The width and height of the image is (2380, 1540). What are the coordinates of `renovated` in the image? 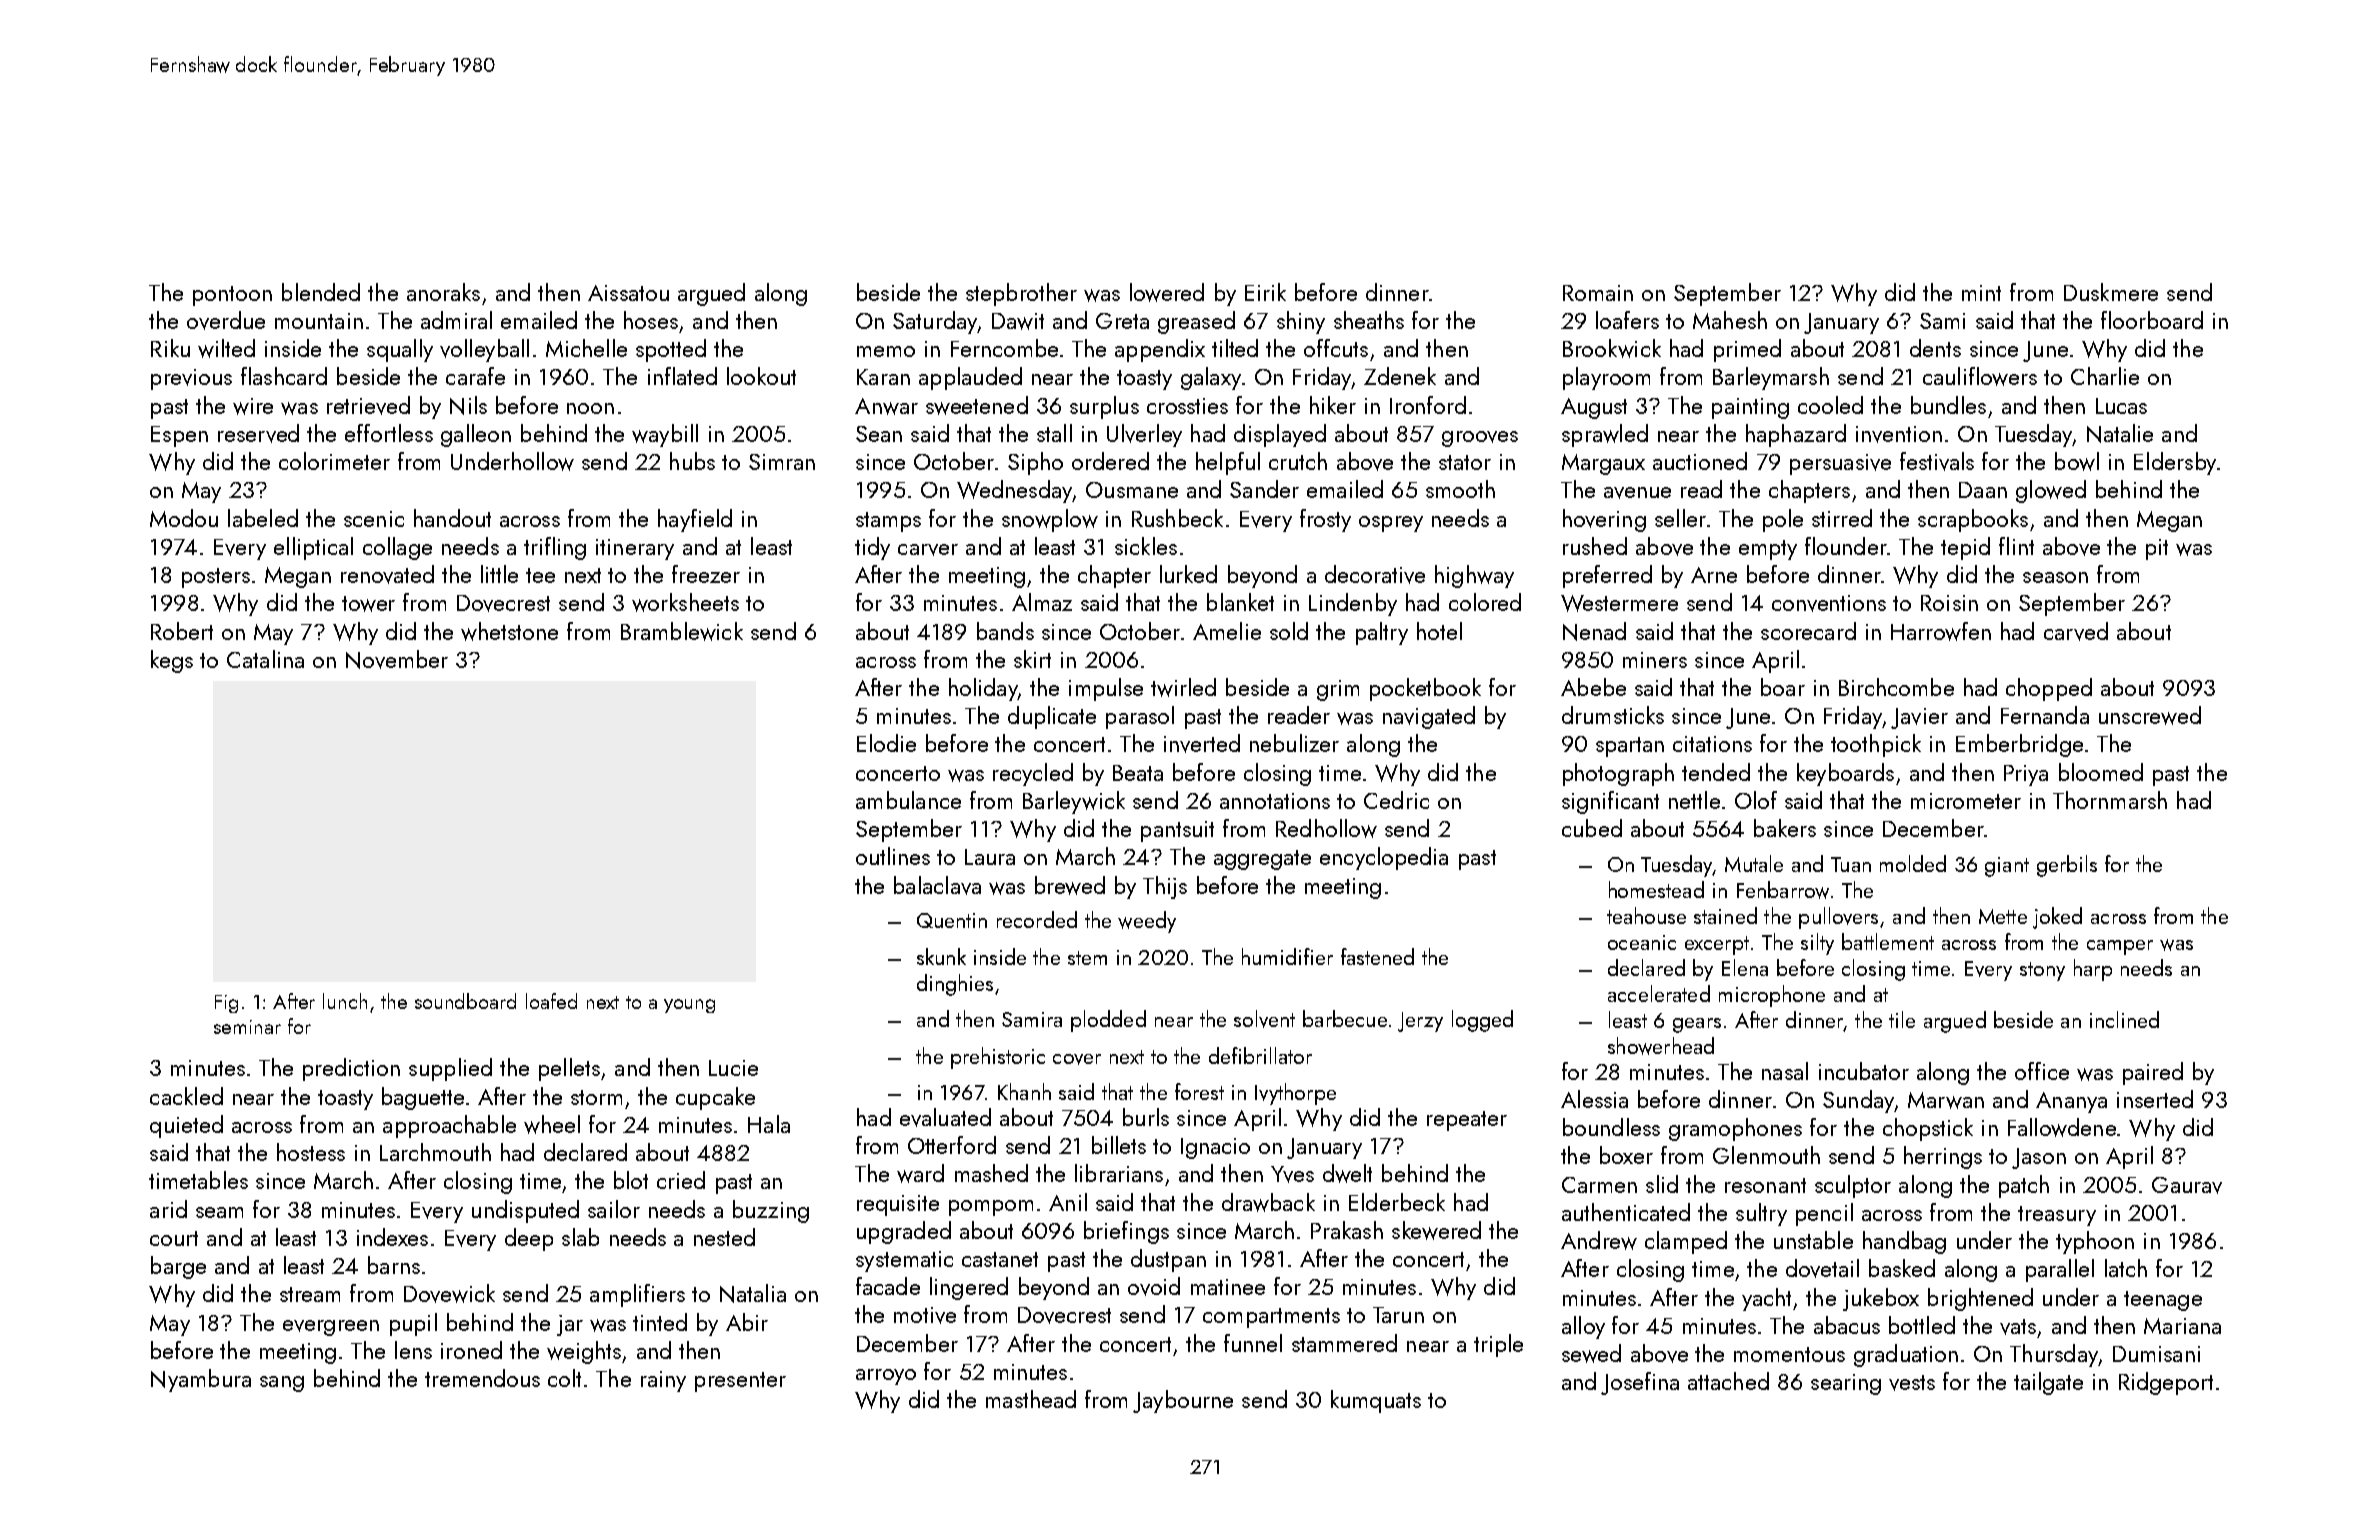 It's located at (387, 574).
